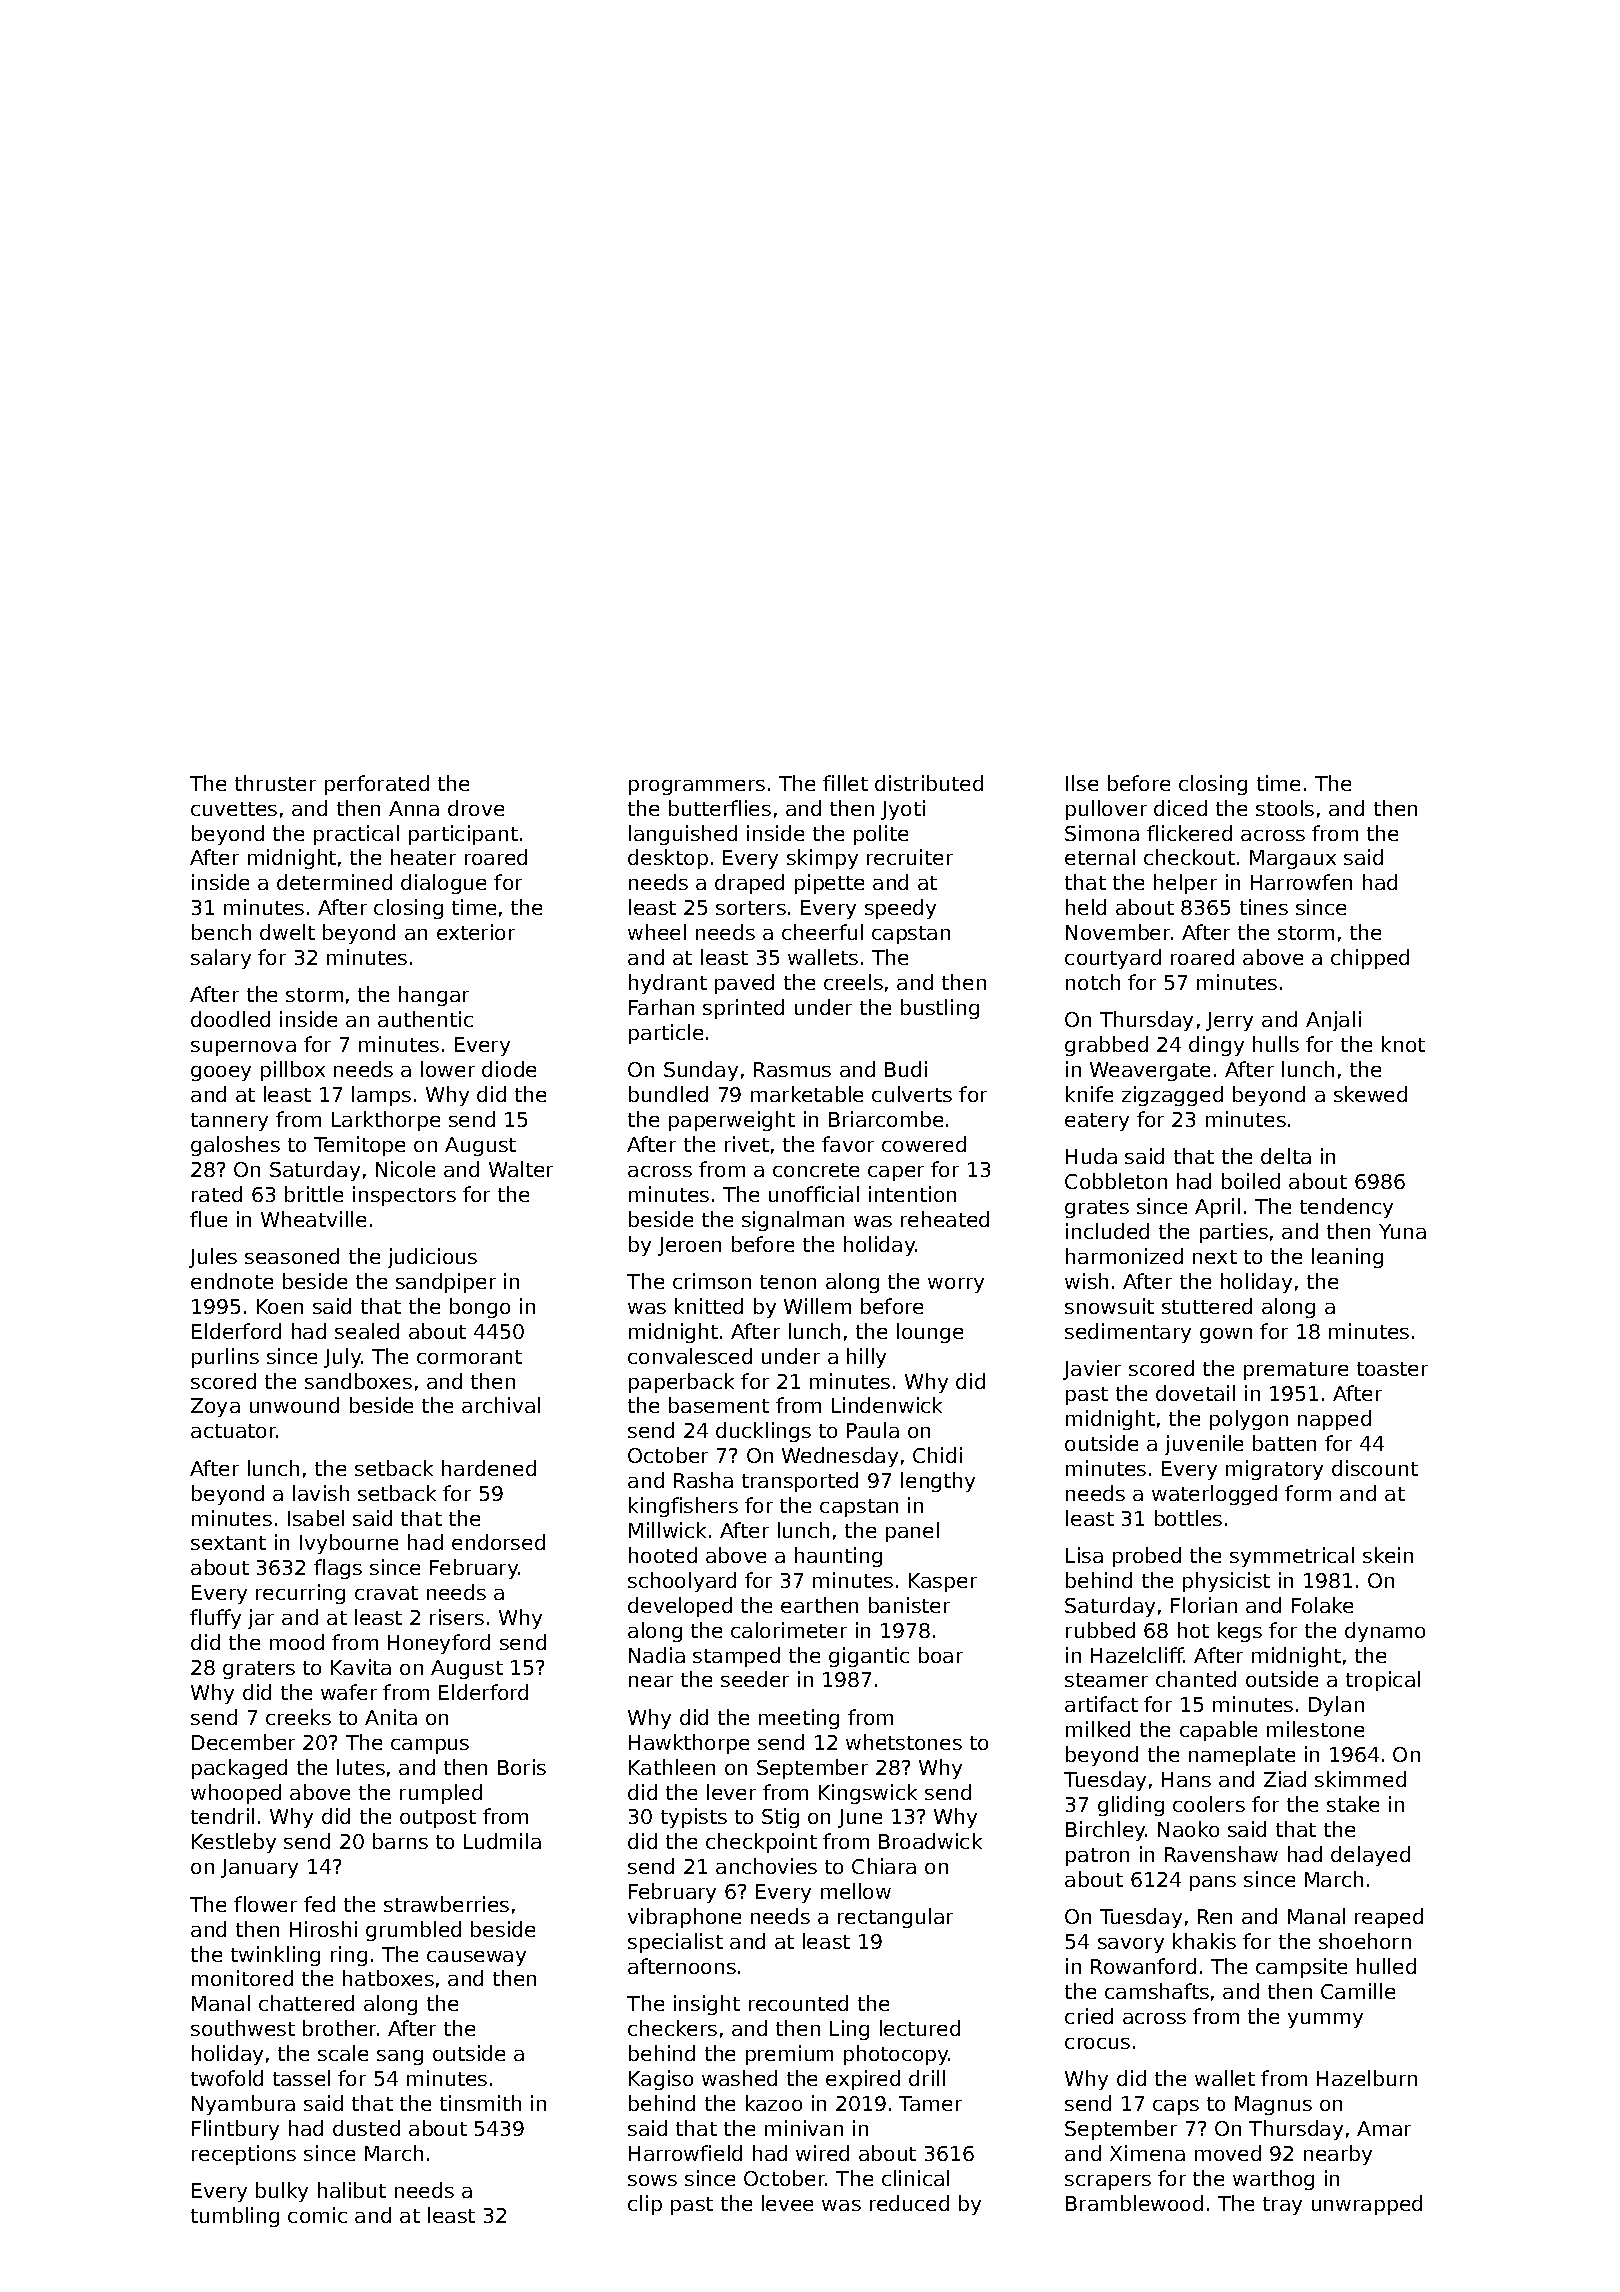  I want to click on clinical, so click(915, 2178).
